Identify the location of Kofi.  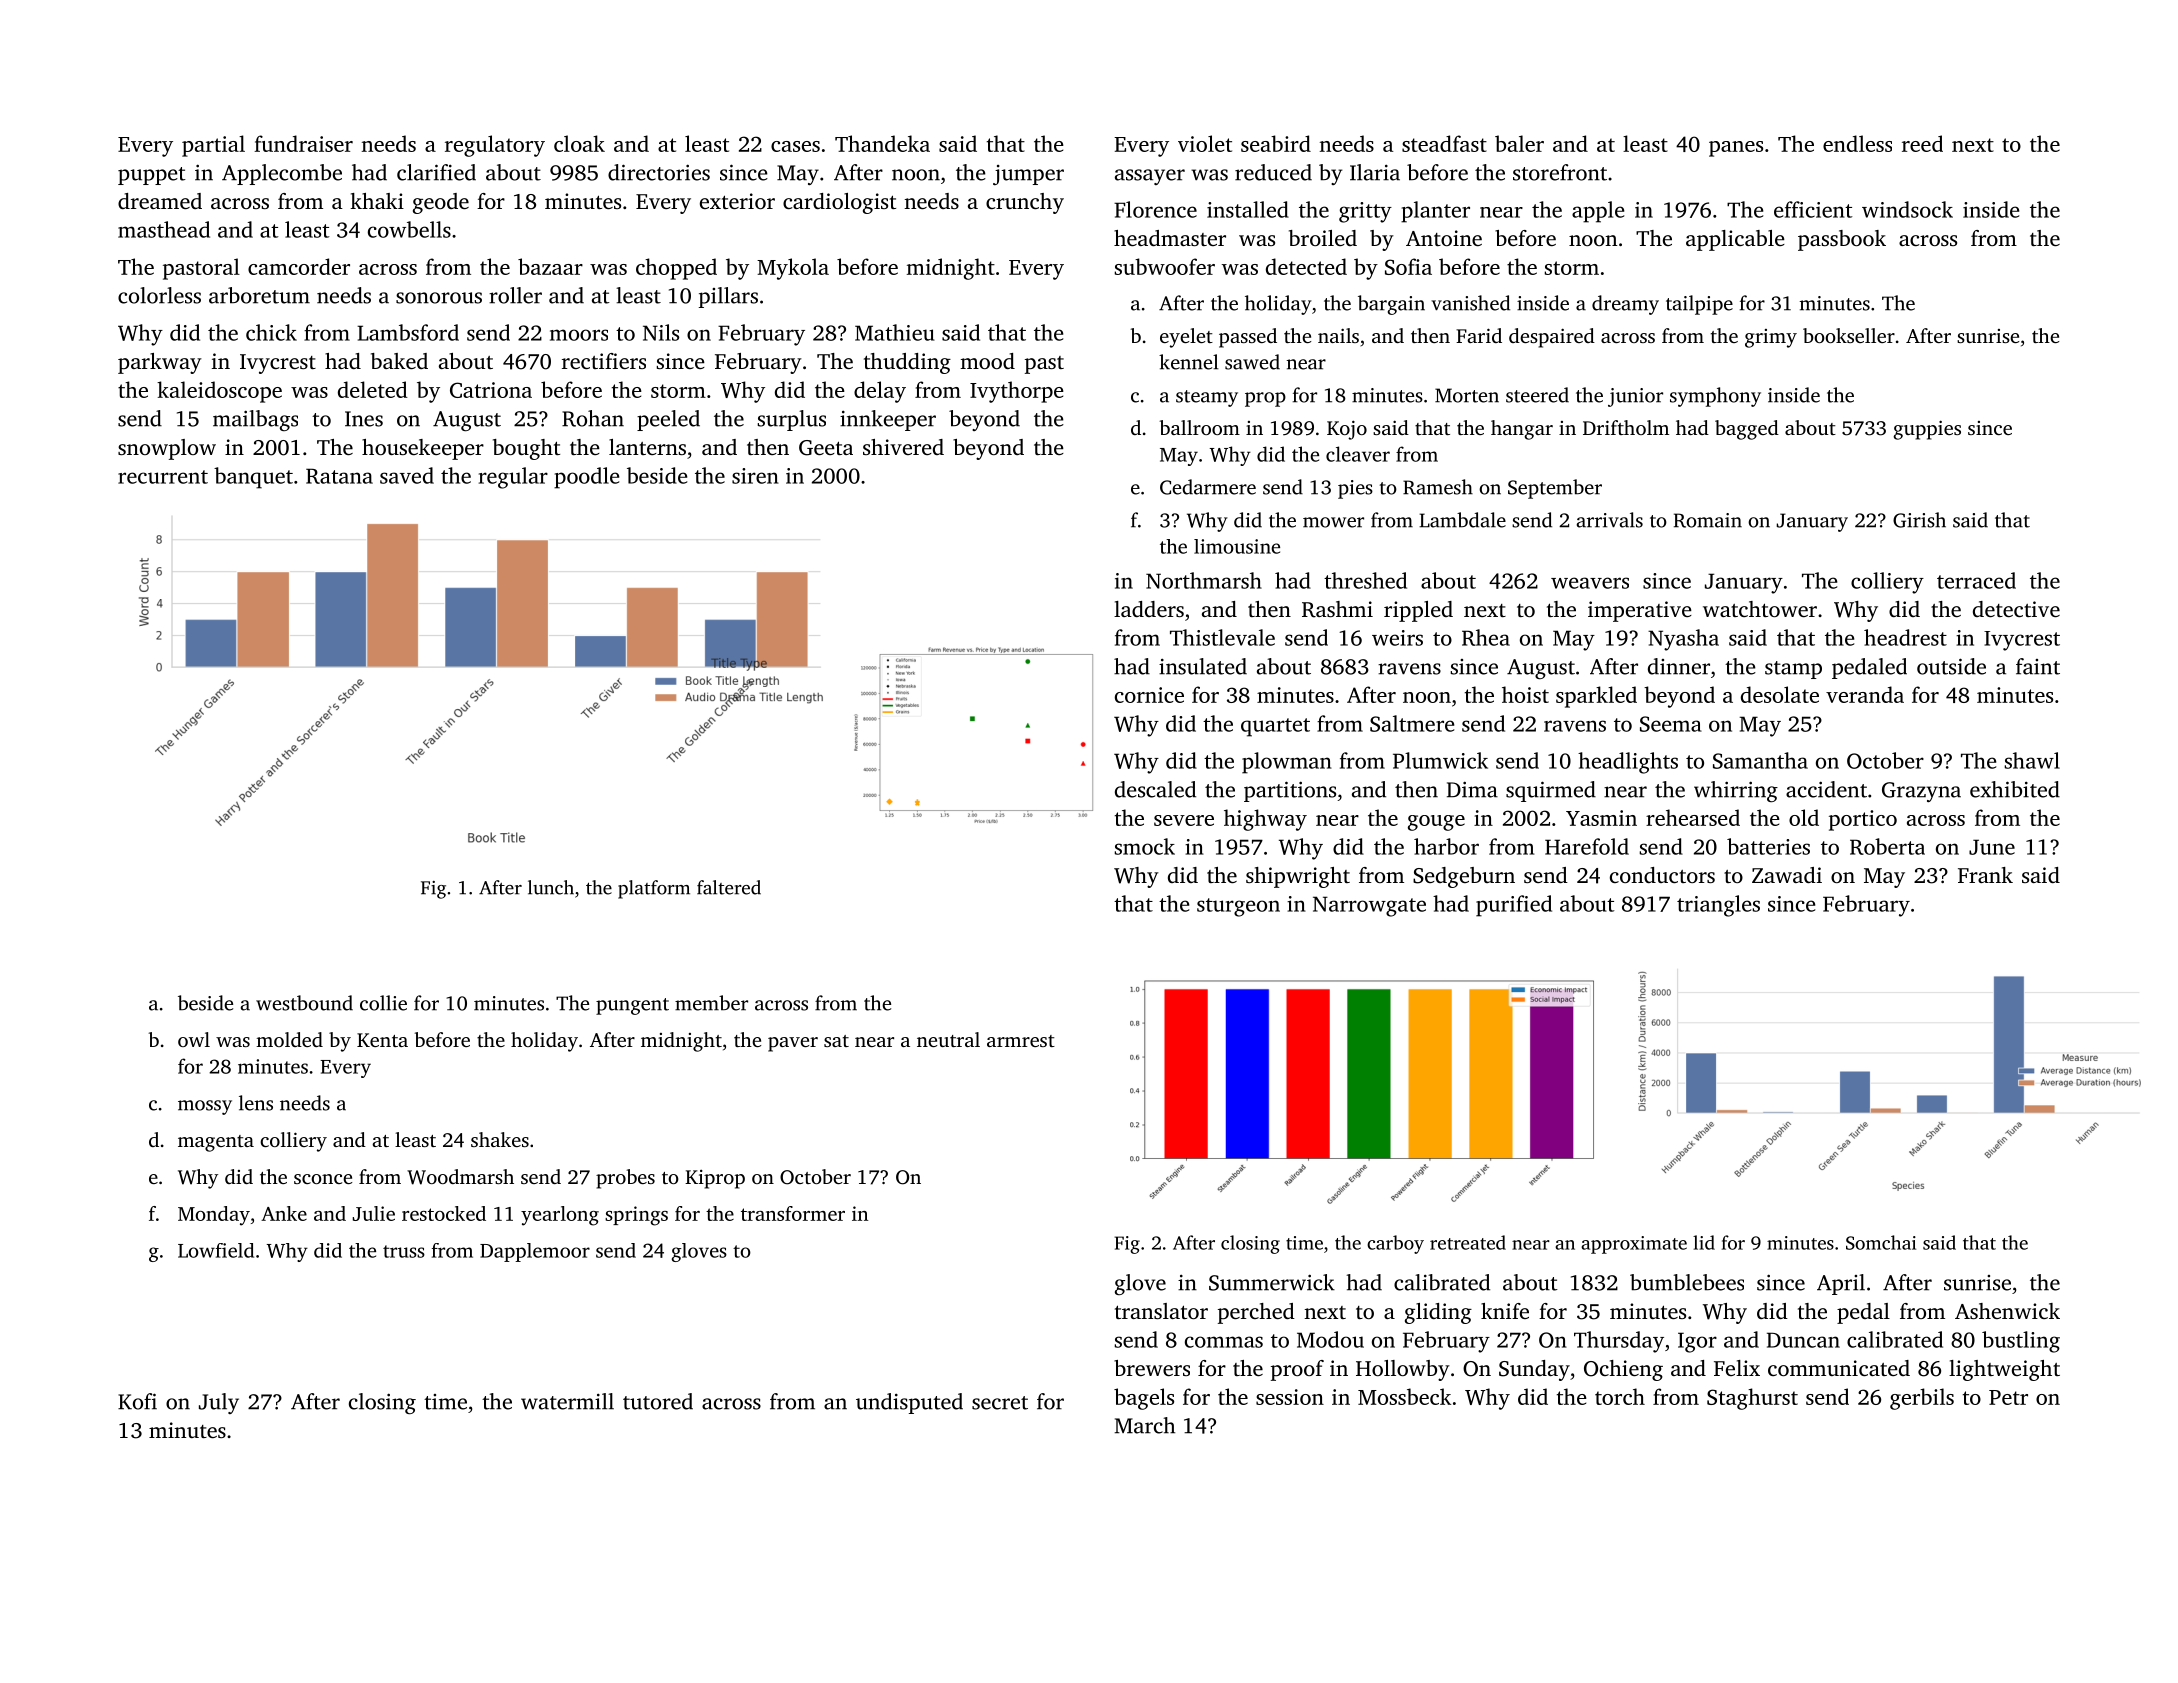
(137, 1401).
